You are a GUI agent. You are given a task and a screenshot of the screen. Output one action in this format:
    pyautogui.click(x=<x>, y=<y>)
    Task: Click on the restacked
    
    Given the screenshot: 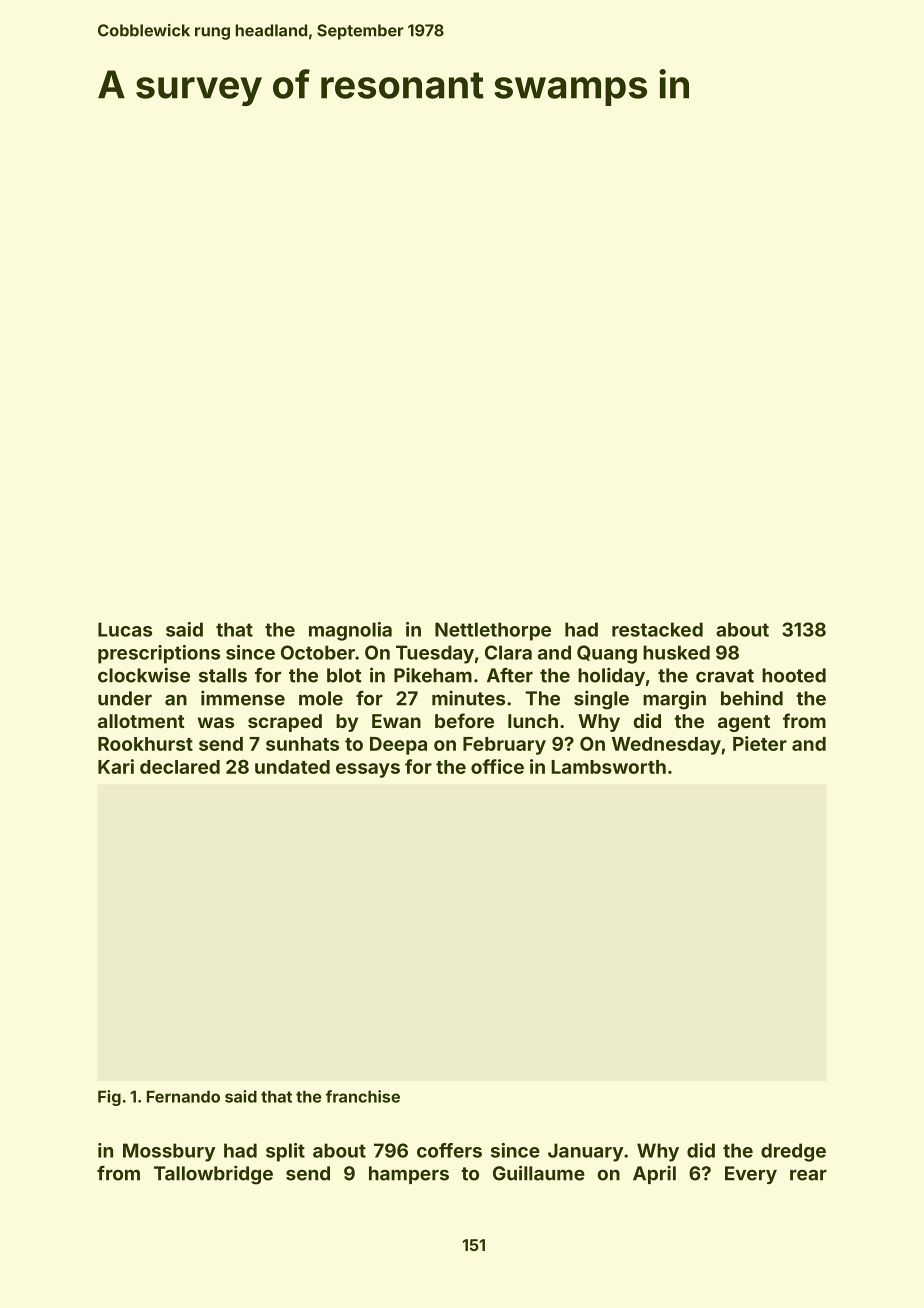 What is the action you would take?
    pyautogui.click(x=657, y=629)
